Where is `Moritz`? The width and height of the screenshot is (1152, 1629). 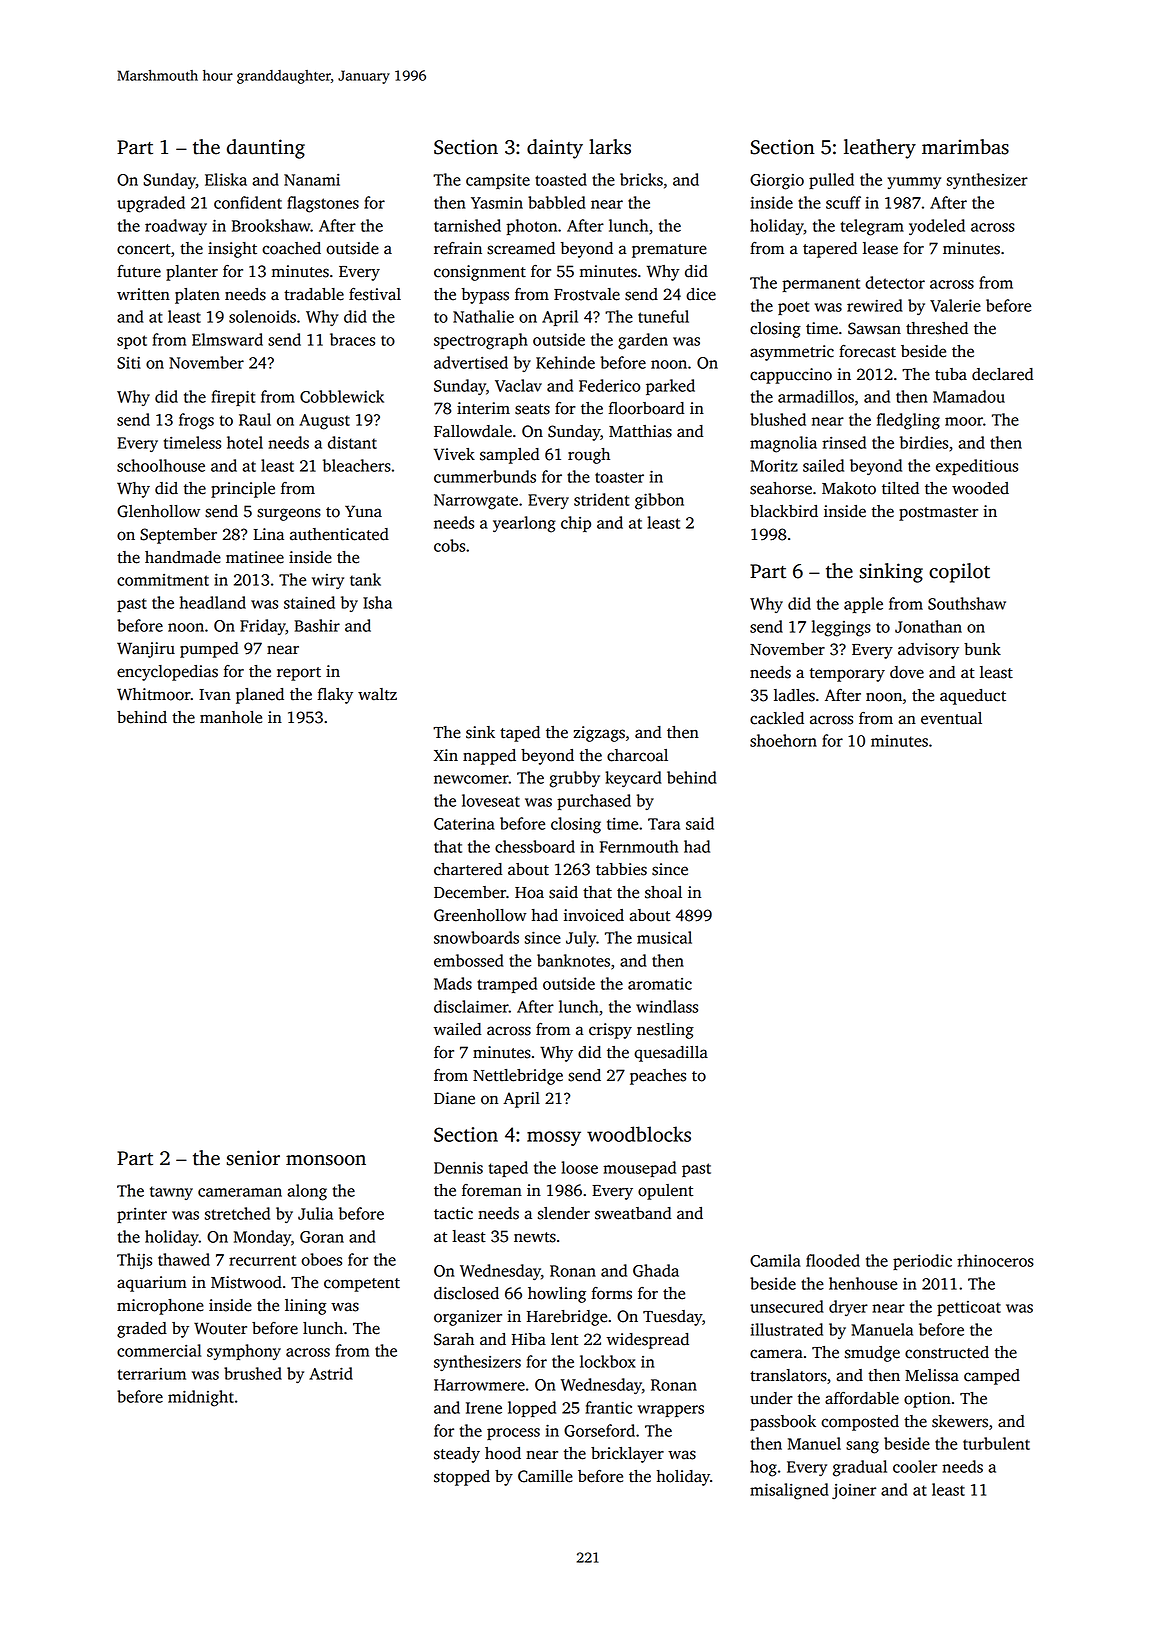 Moritz is located at coordinates (774, 465).
